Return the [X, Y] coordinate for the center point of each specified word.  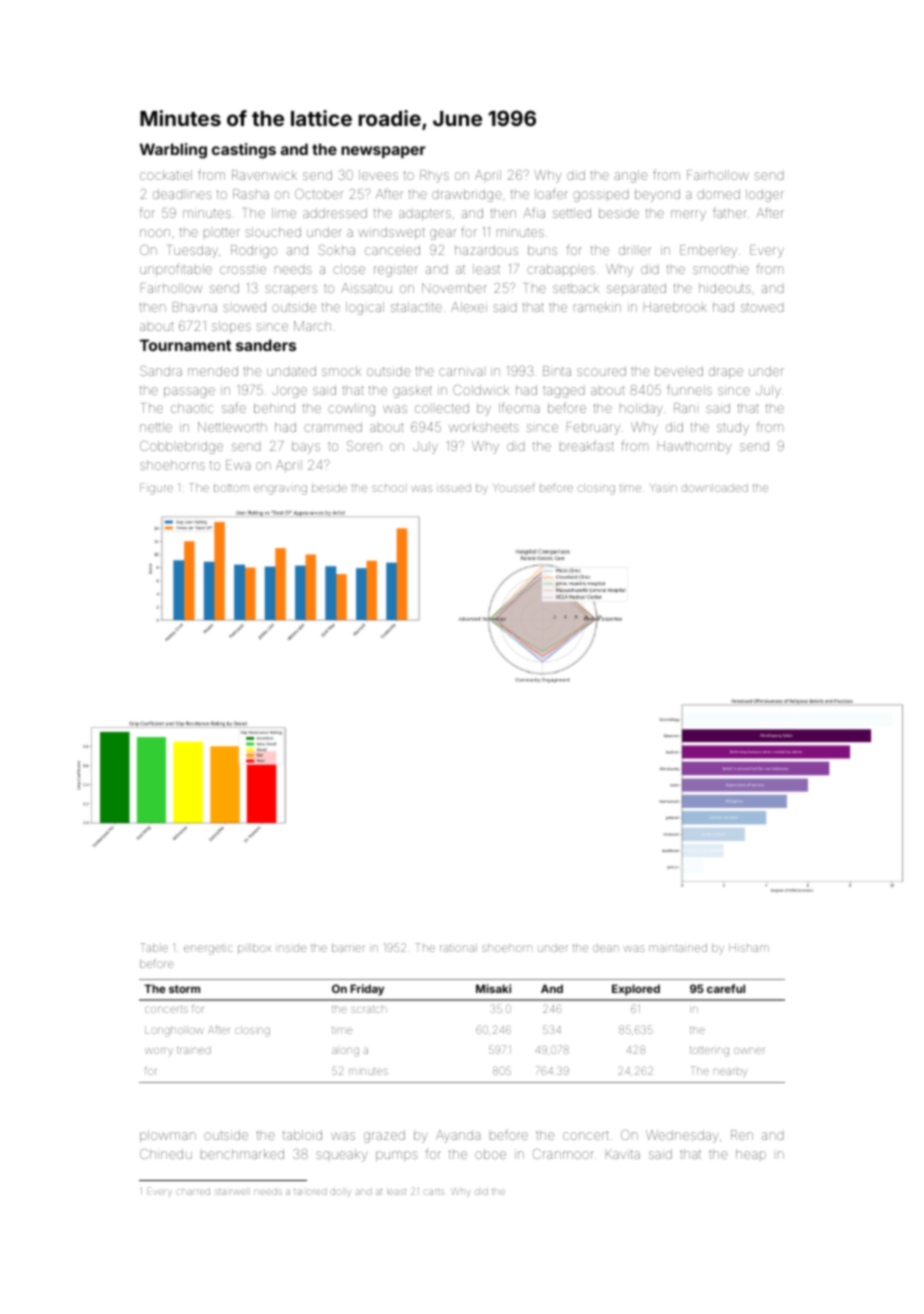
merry [688, 215]
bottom [231, 488]
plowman [168, 1136]
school [388, 488]
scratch [369, 1009]
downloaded [715, 488]
